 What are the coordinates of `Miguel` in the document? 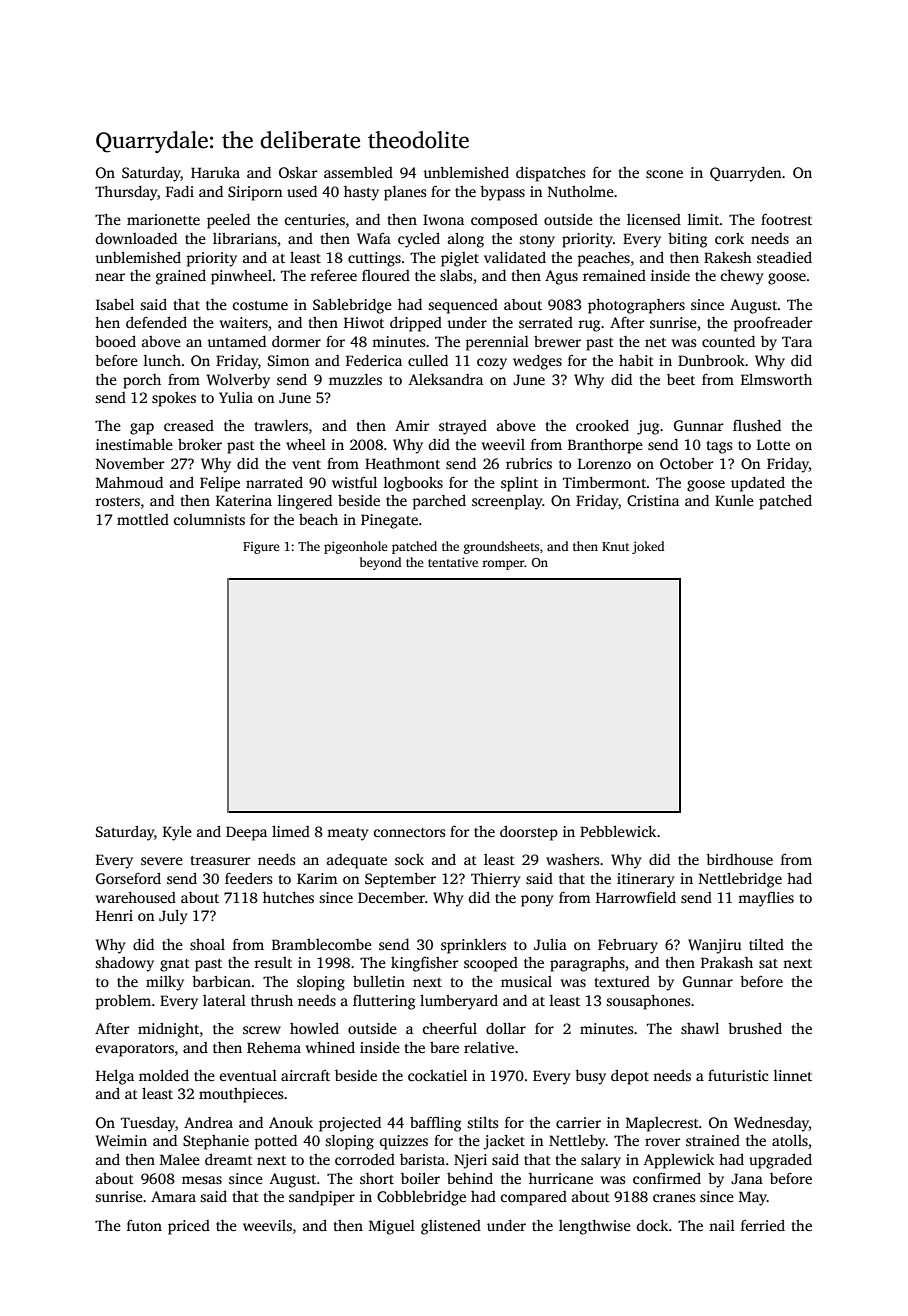 It's located at (392, 1227).
